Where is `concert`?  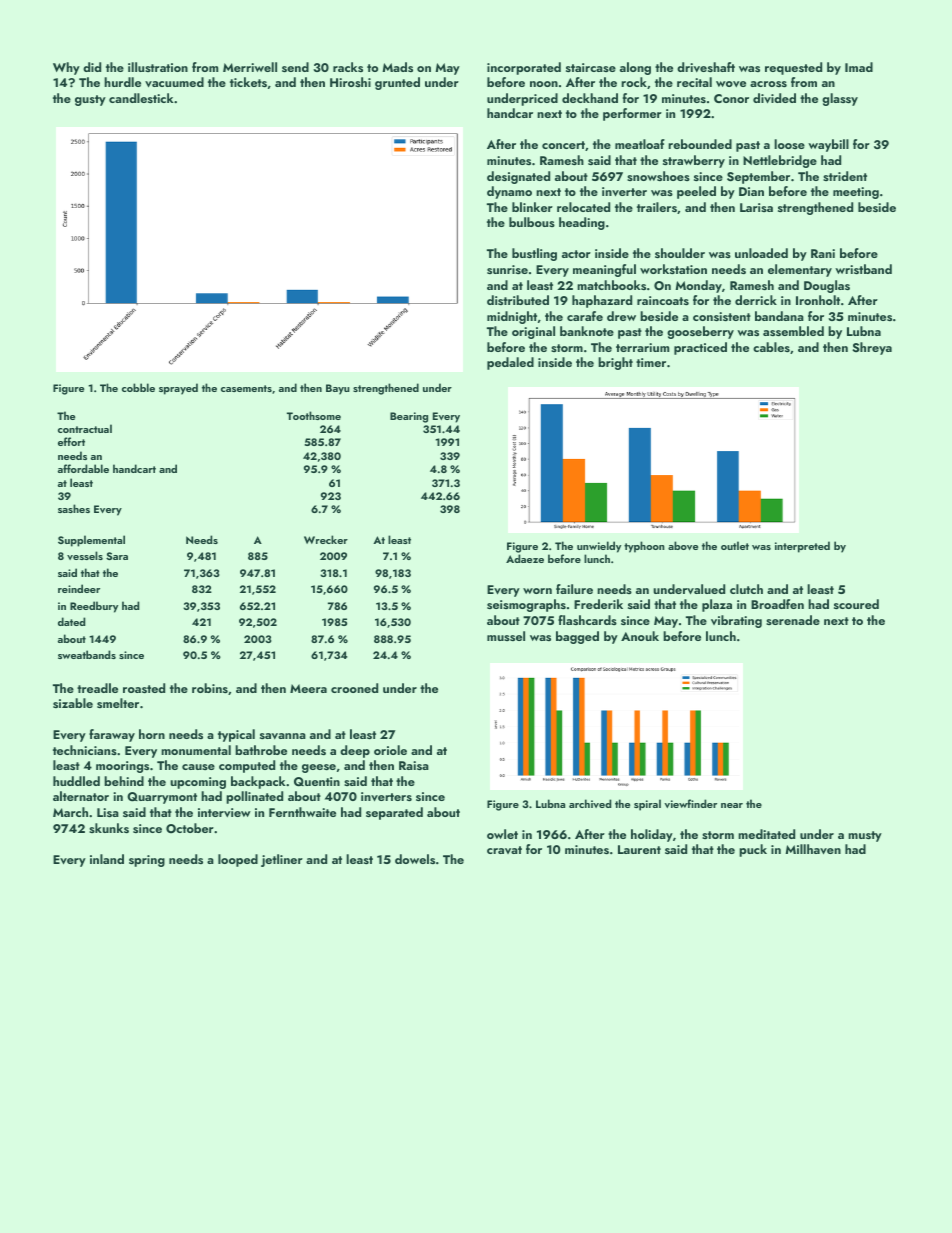
concert is located at coordinates (563, 145).
